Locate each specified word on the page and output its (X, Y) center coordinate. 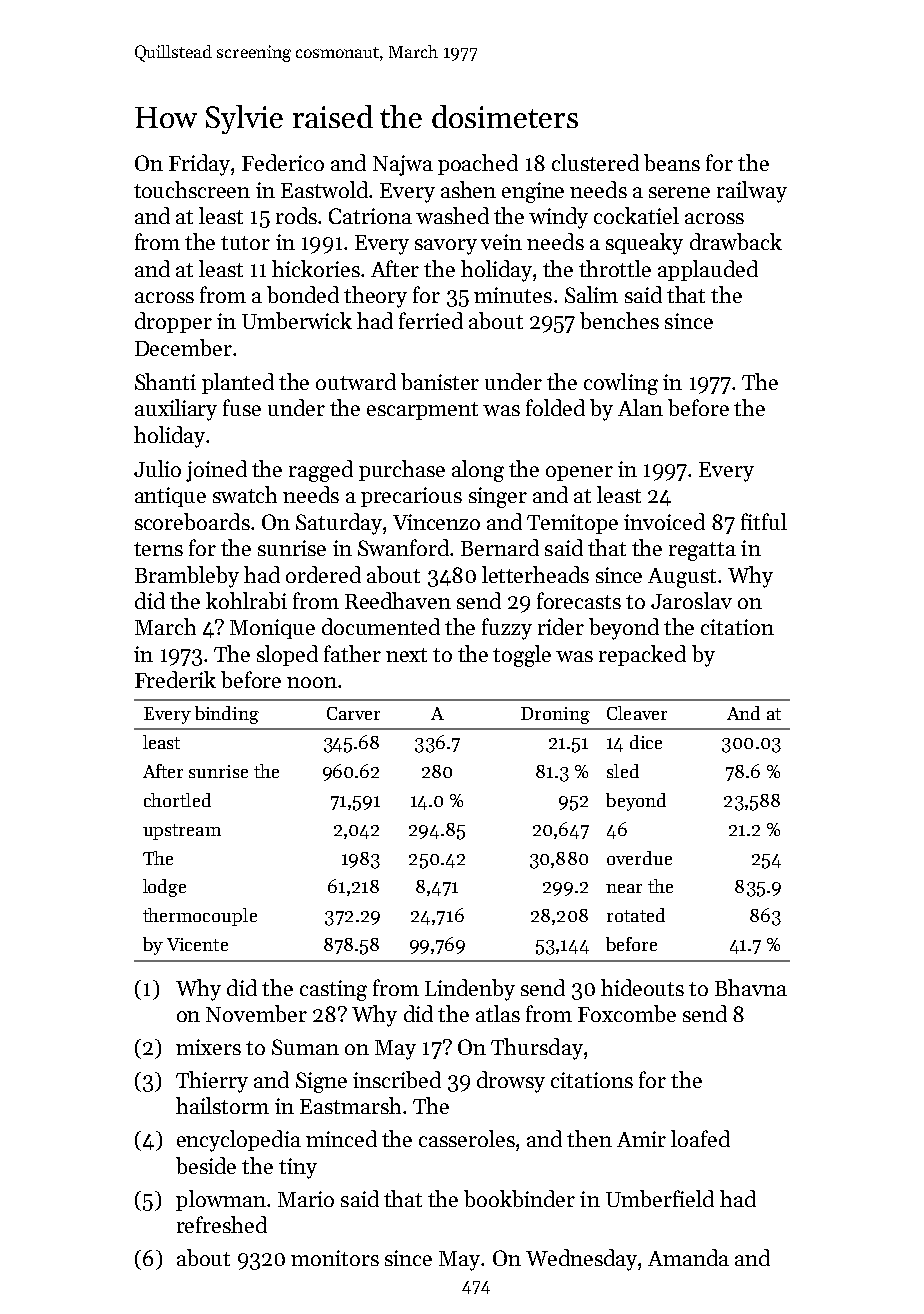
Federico (283, 162)
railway (752, 192)
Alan (640, 407)
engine (533, 192)
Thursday (537, 1049)
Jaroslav (691, 600)
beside (206, 1165)
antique (170, 497)
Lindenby (470, 990)
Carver (353, 713)
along (478, 471)
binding (227, 715)
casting (333, 990)
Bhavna (751, 987)
